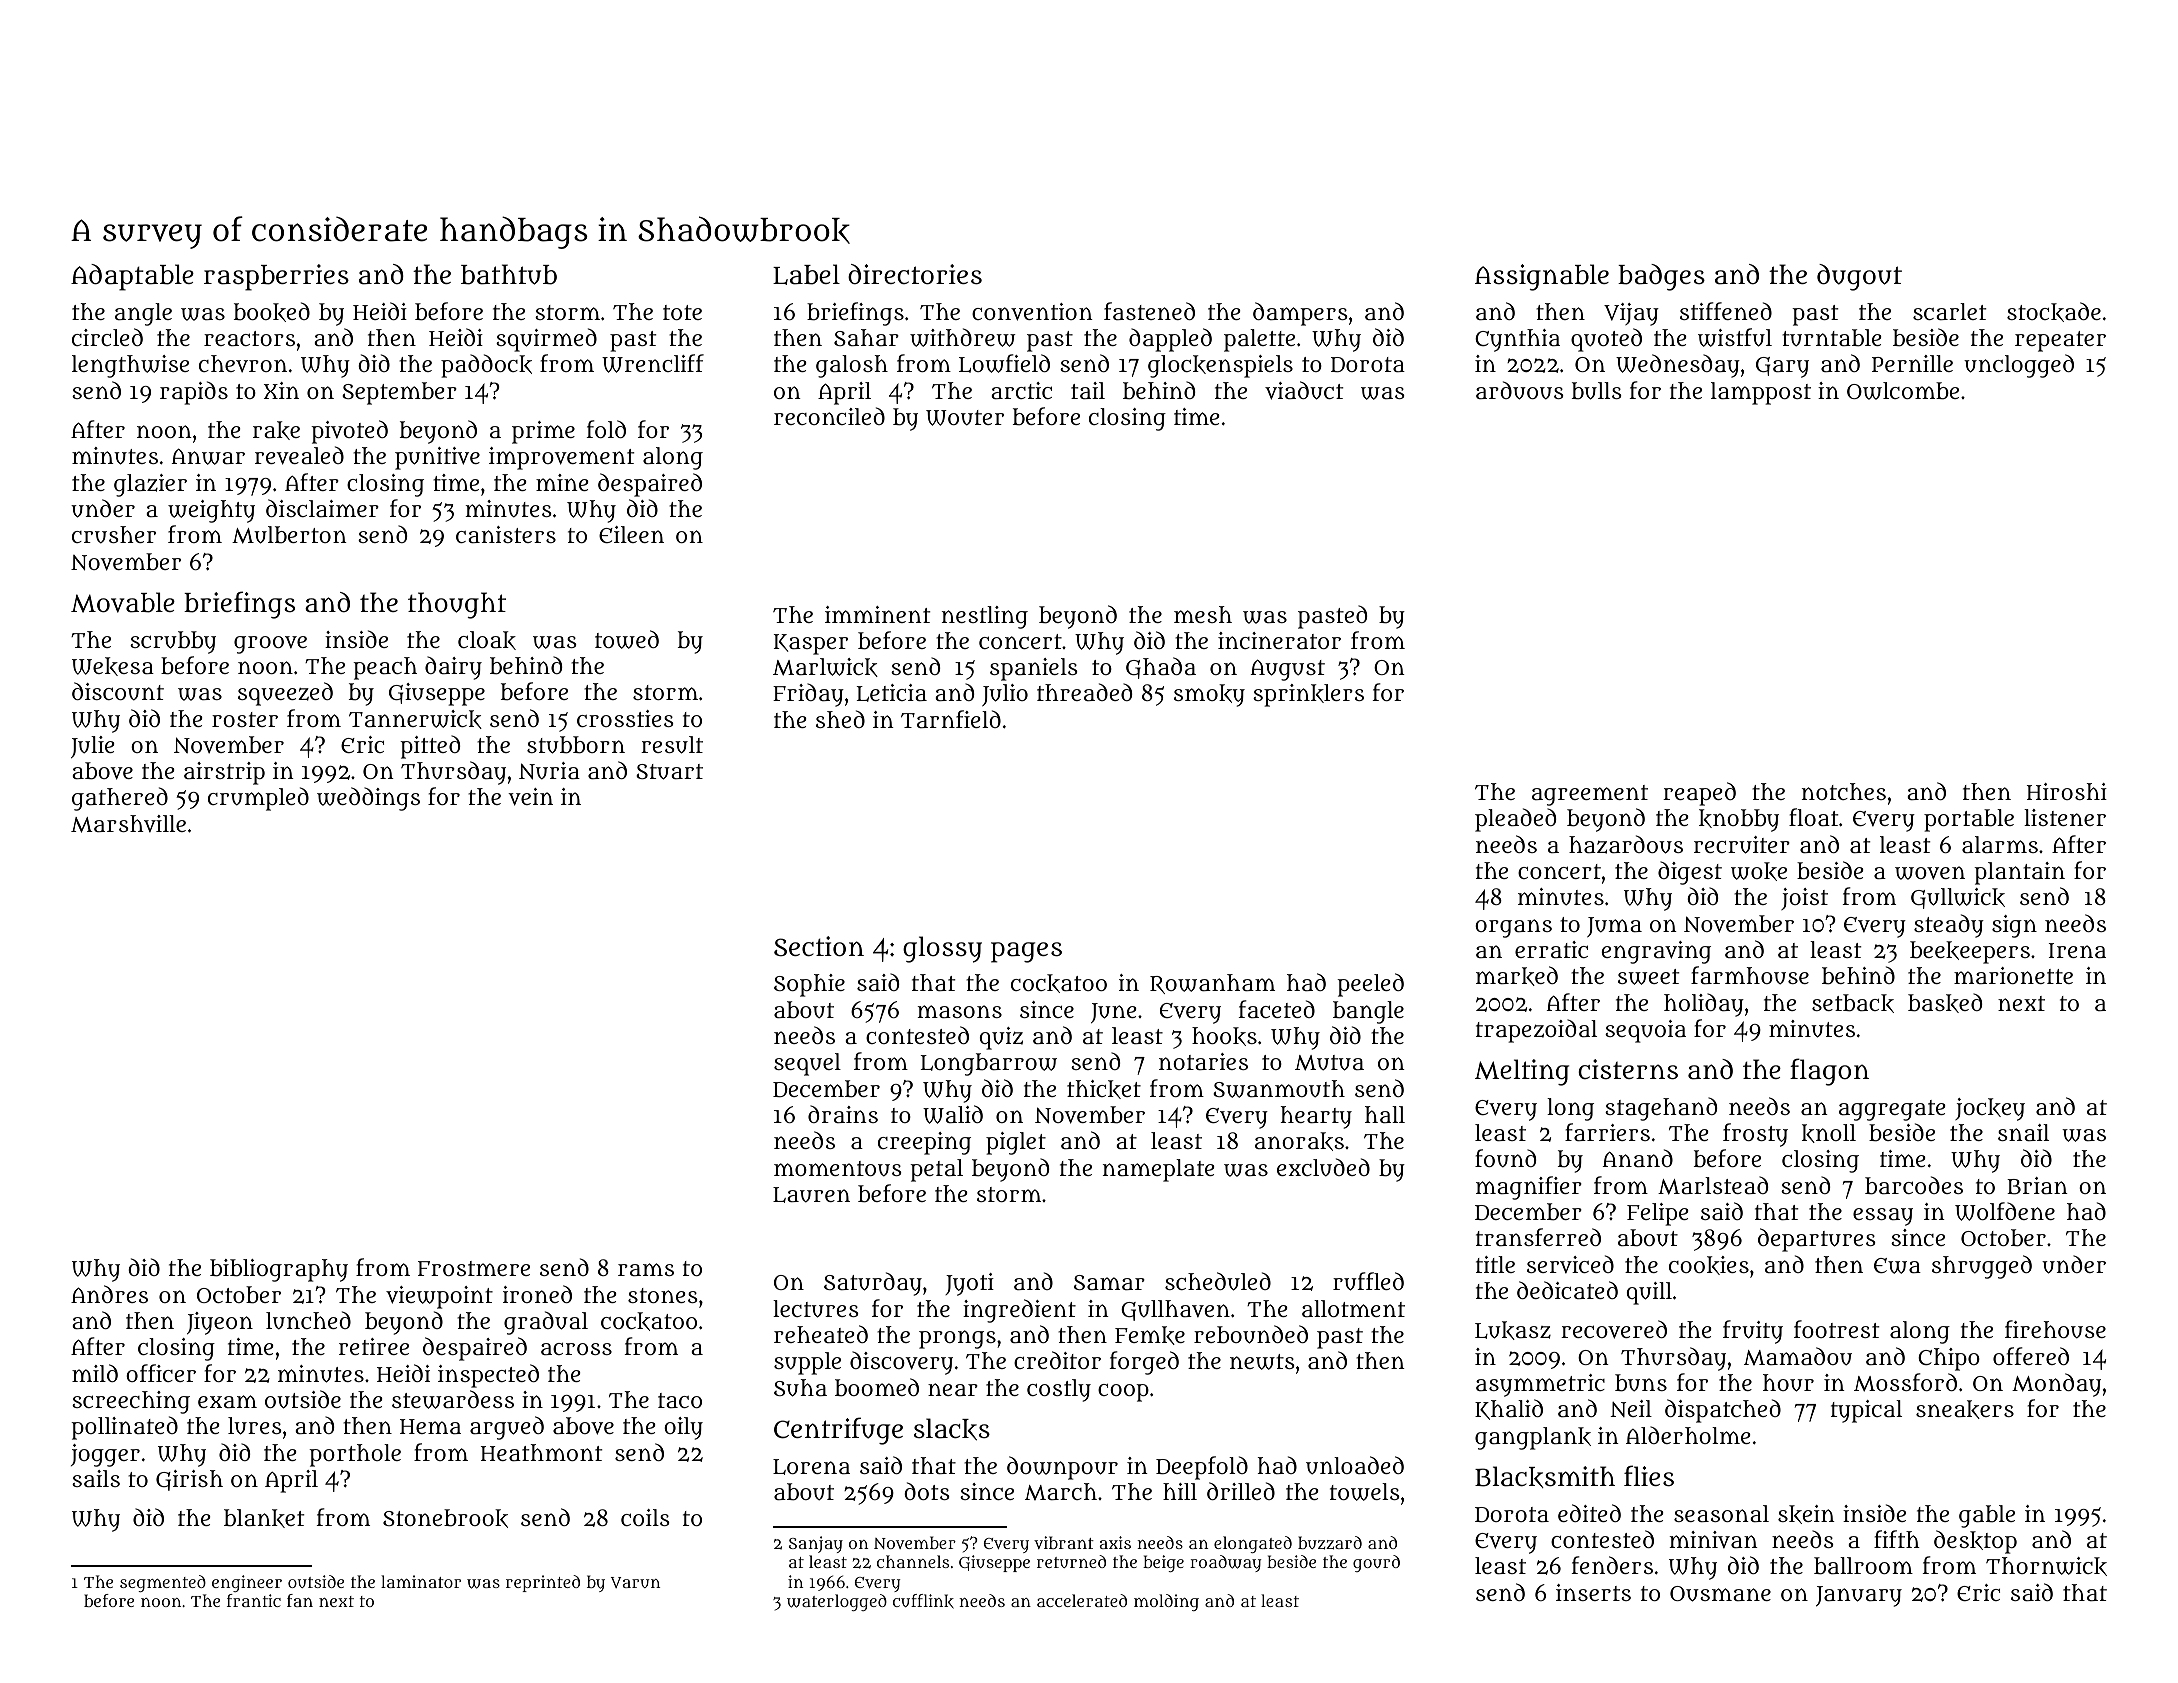 Image resolution: width=2178 pixels, height=1683 pixels. What do you see at coordinates (1166, 1602) in the screenshot?
I see `molding` at bounding box center [1166, 1602].
